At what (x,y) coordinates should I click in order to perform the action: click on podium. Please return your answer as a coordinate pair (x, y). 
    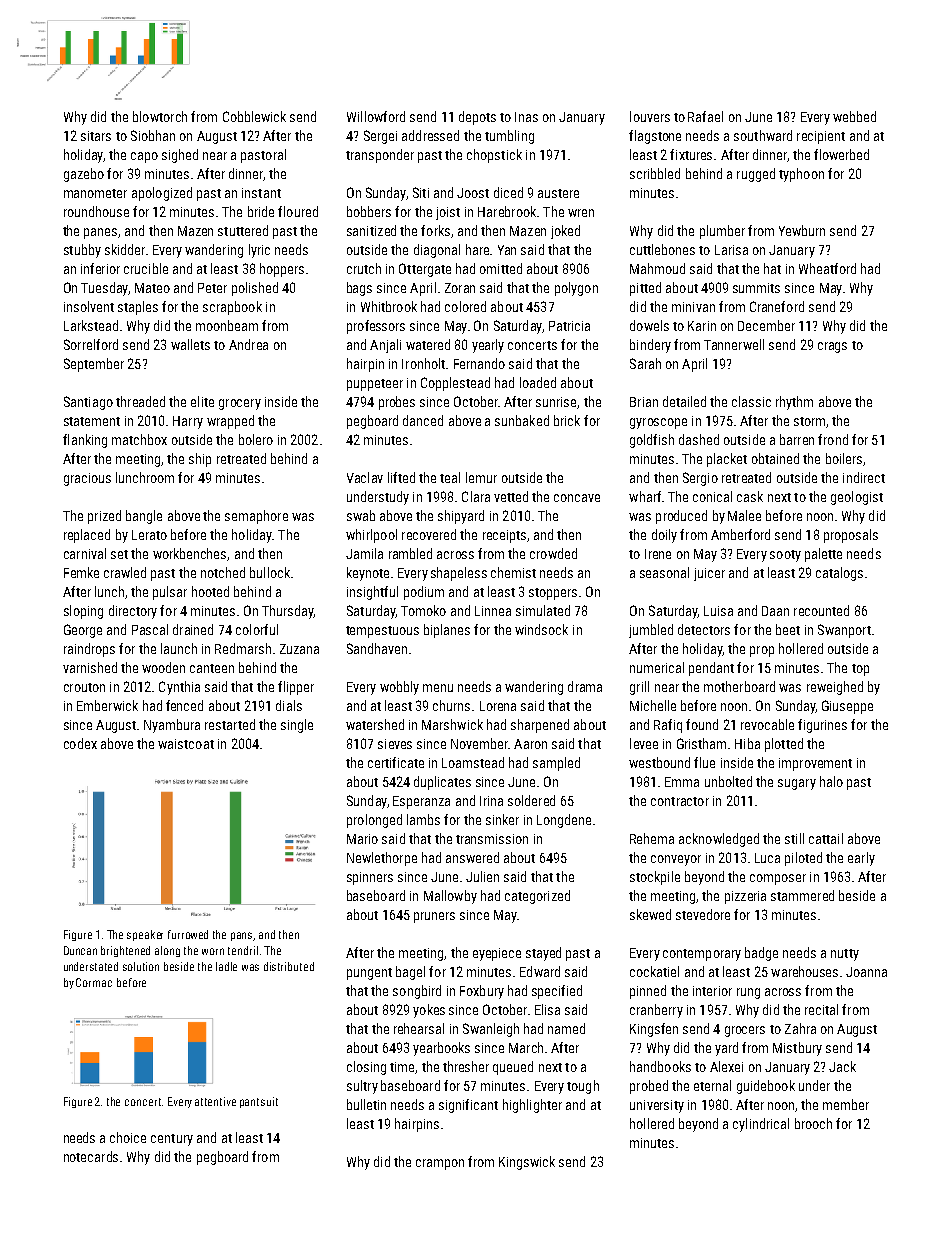
    Looking at the image, I should click on (424, 593).
